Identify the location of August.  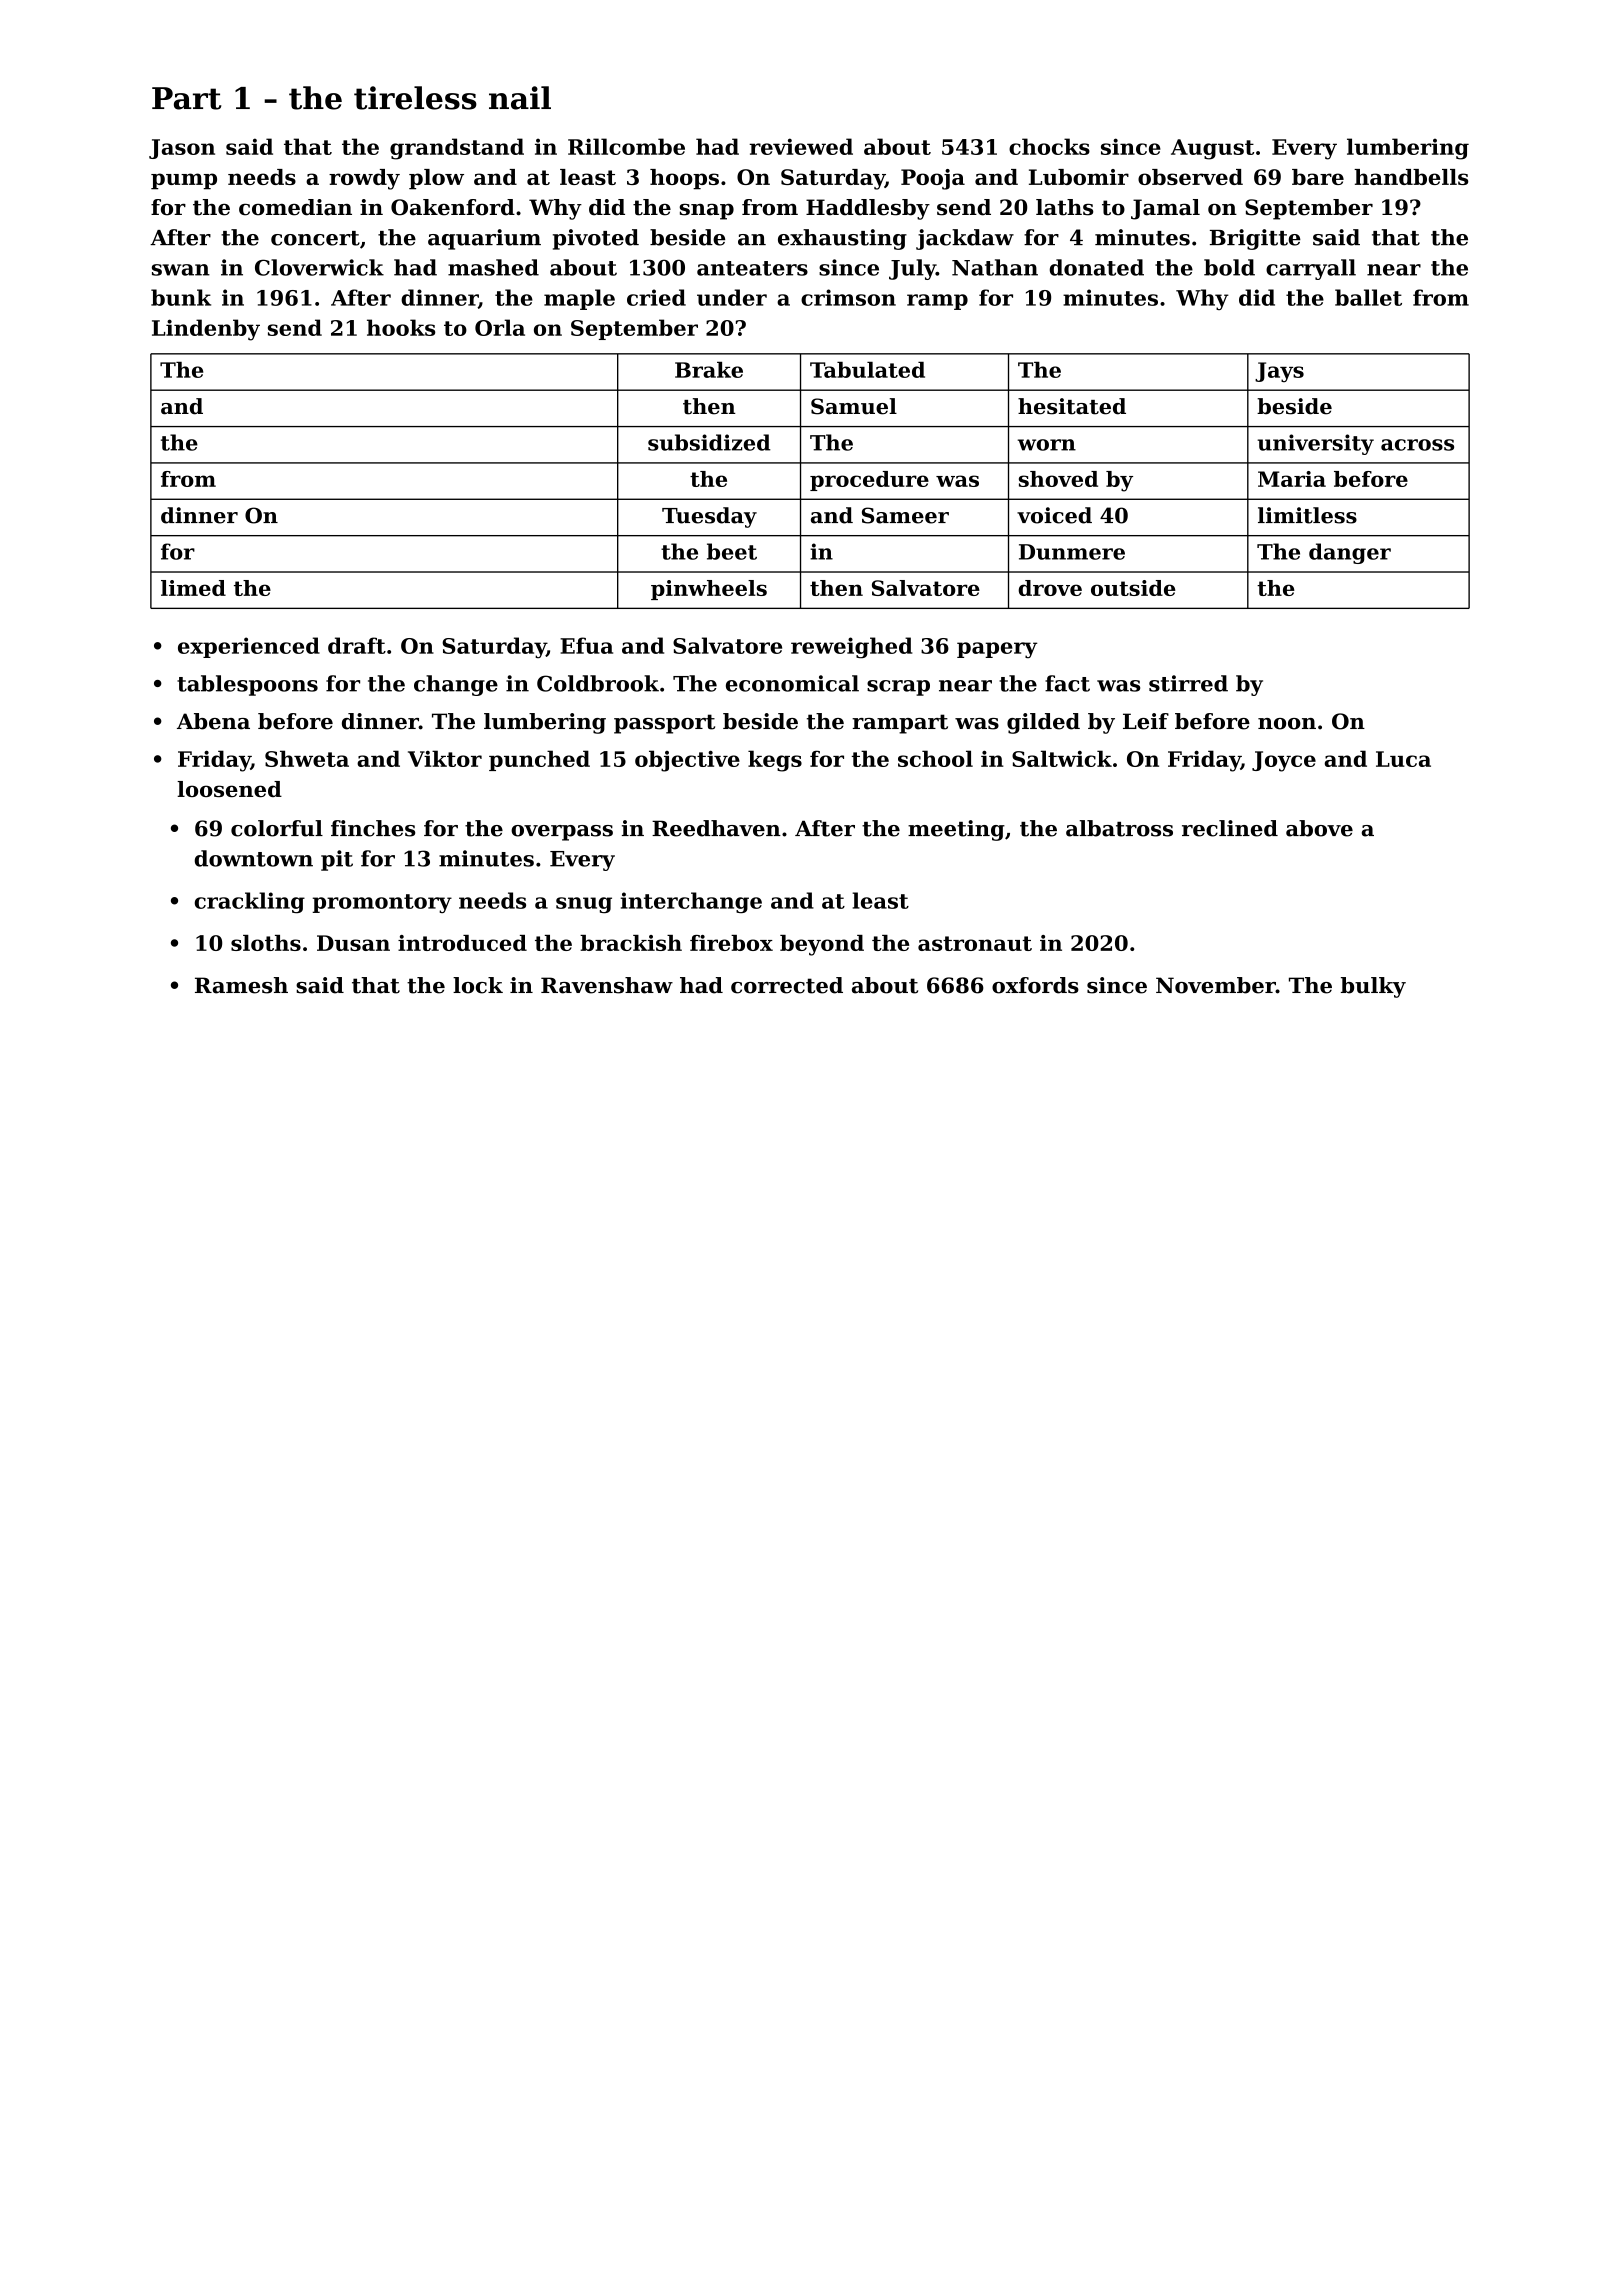
(1212, 149).
